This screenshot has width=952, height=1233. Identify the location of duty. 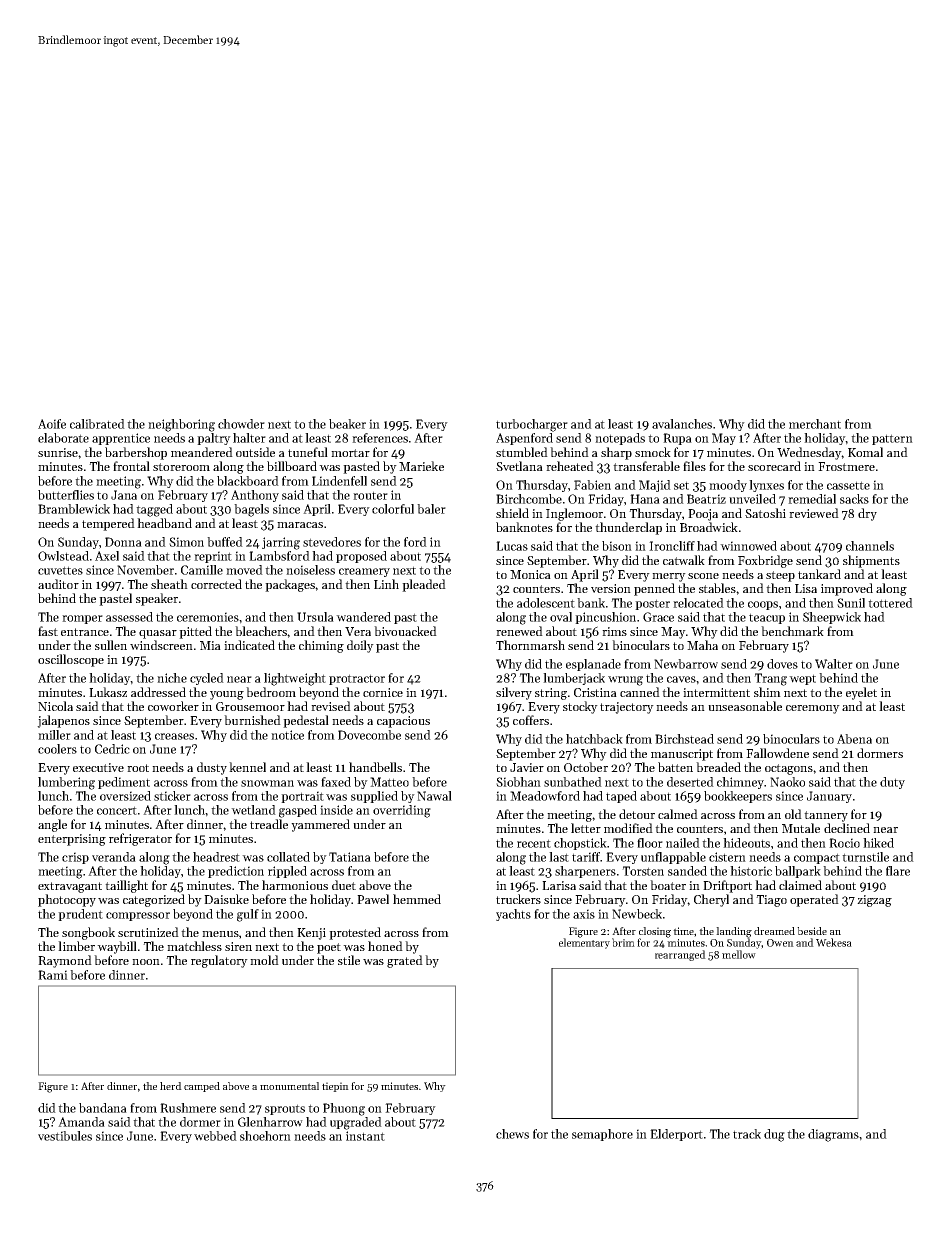
(892, 783).
